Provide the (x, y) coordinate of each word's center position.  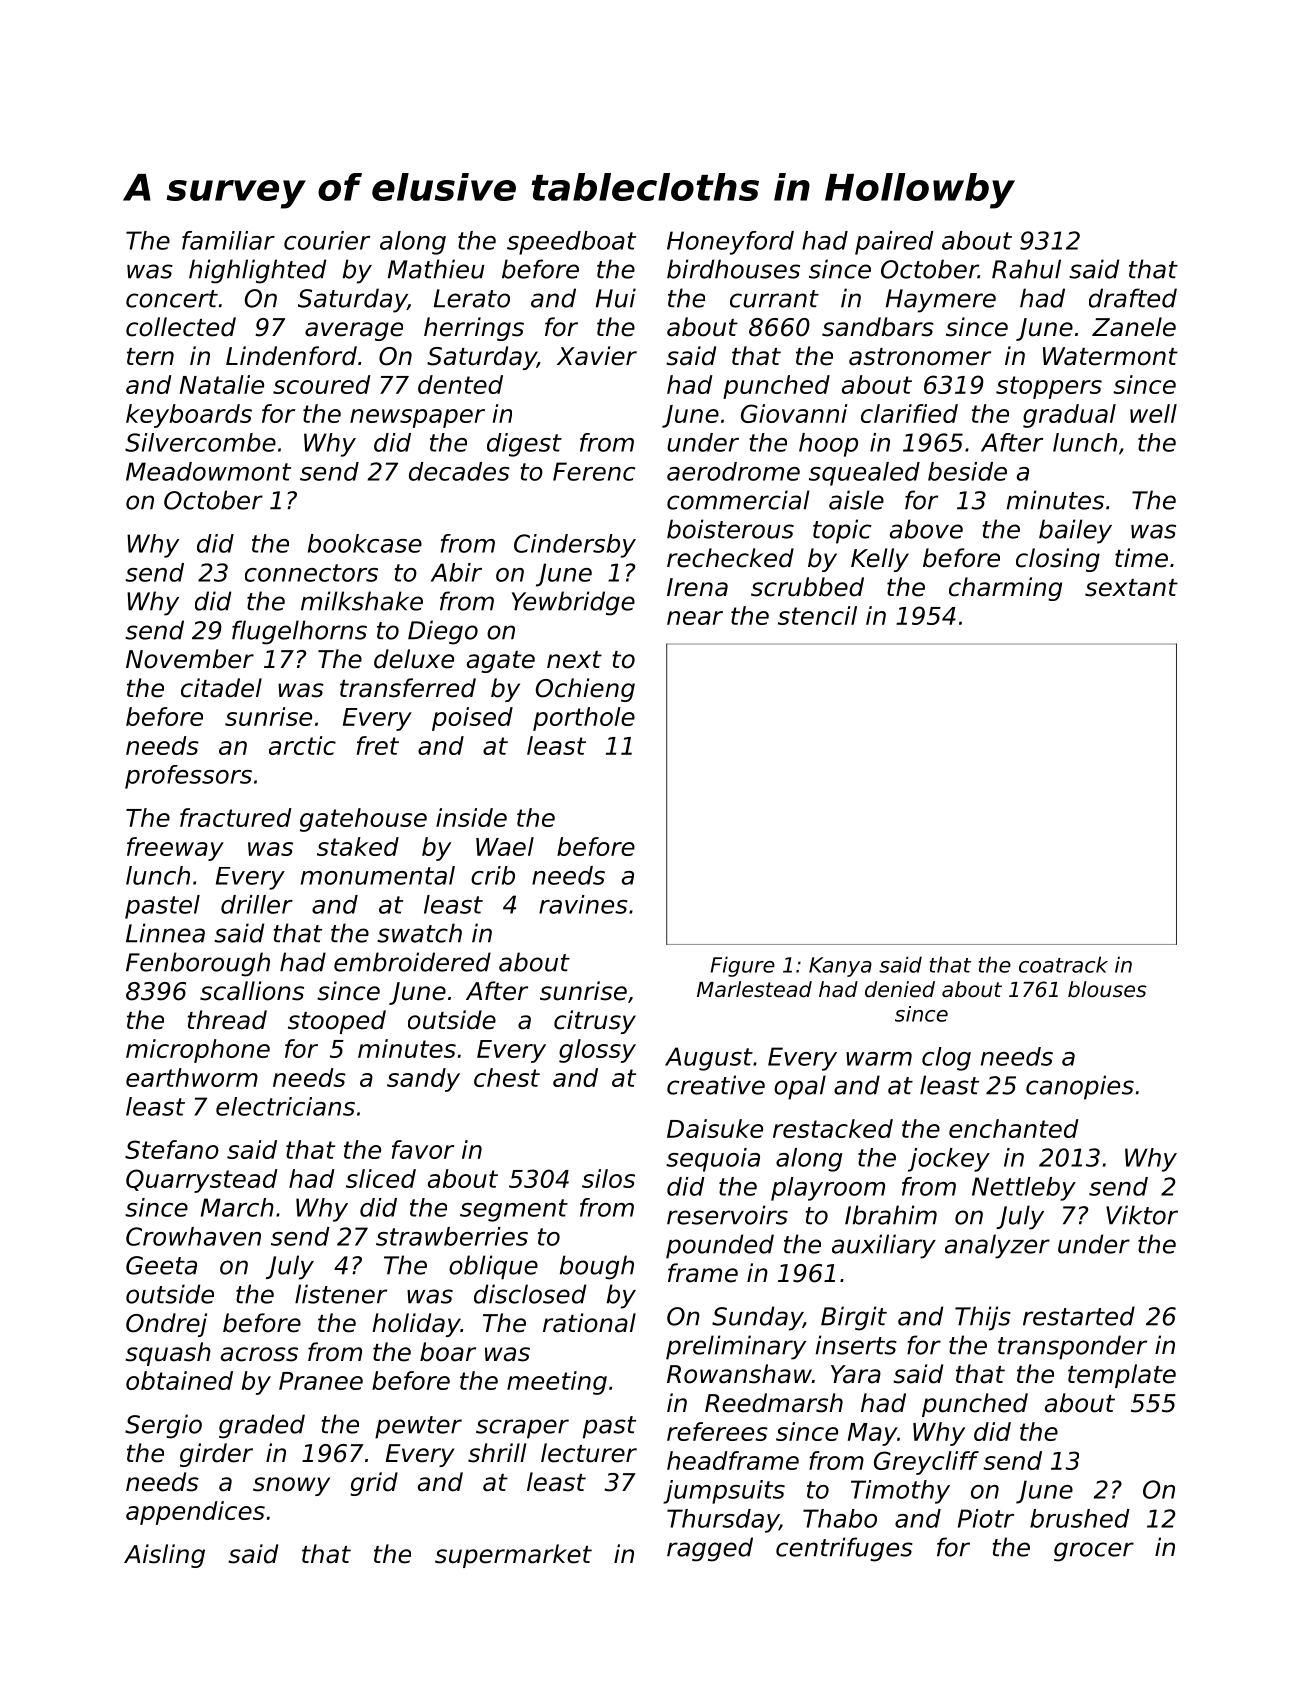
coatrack (1063, 964)
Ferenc (594, 471)
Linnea (165, 933)
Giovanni (794, 413)
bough (597, 1267)
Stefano (172, 1149)
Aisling (164, 1556)
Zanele (1134, 327)
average (354, 331)
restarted (1079, 1316)
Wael (505, 846)
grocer (1094, 1552)
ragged (710, 1549)
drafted (1133, 298)
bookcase (365, 543)
